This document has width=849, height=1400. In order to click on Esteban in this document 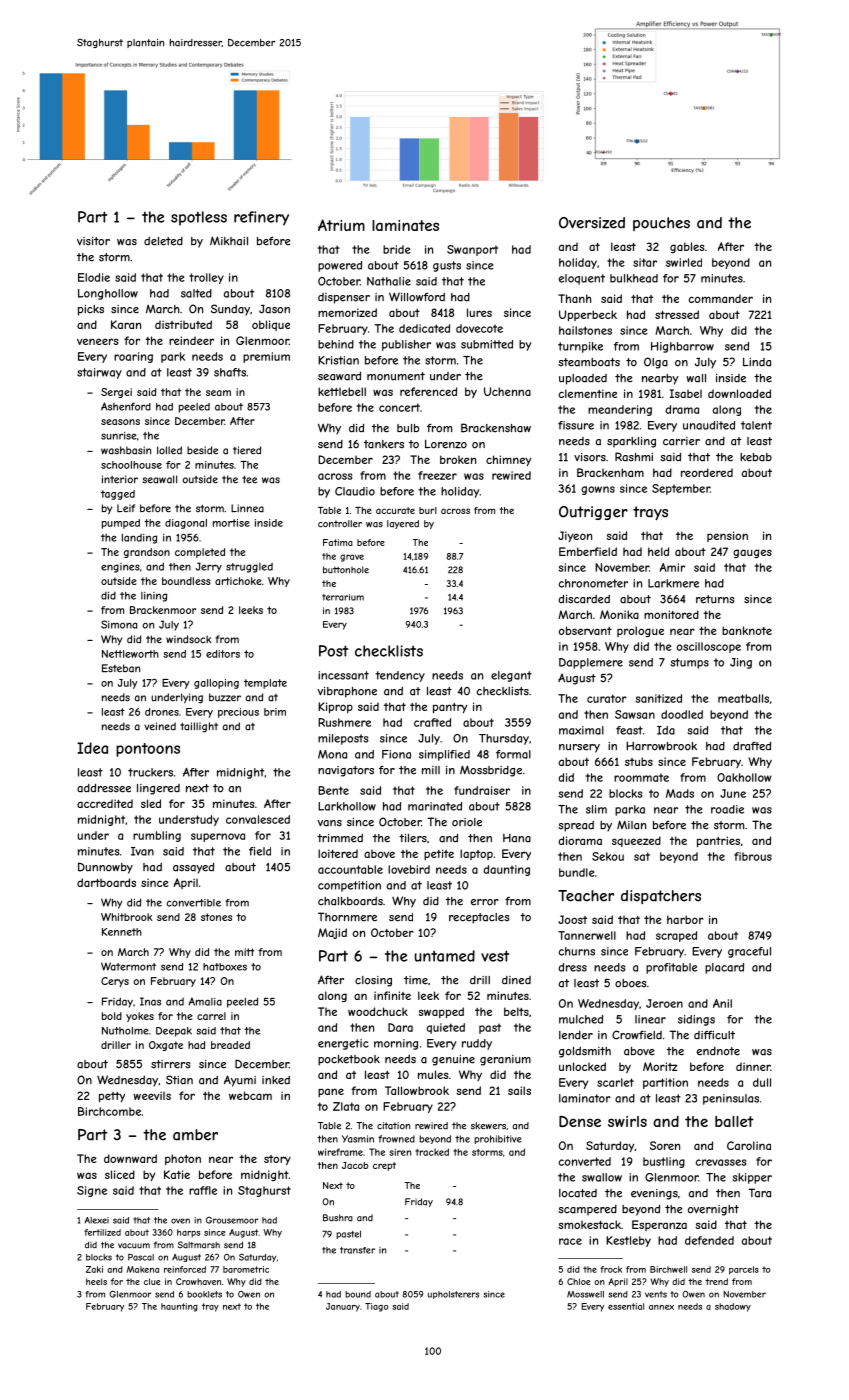, I will do `click(121, 668)`.
